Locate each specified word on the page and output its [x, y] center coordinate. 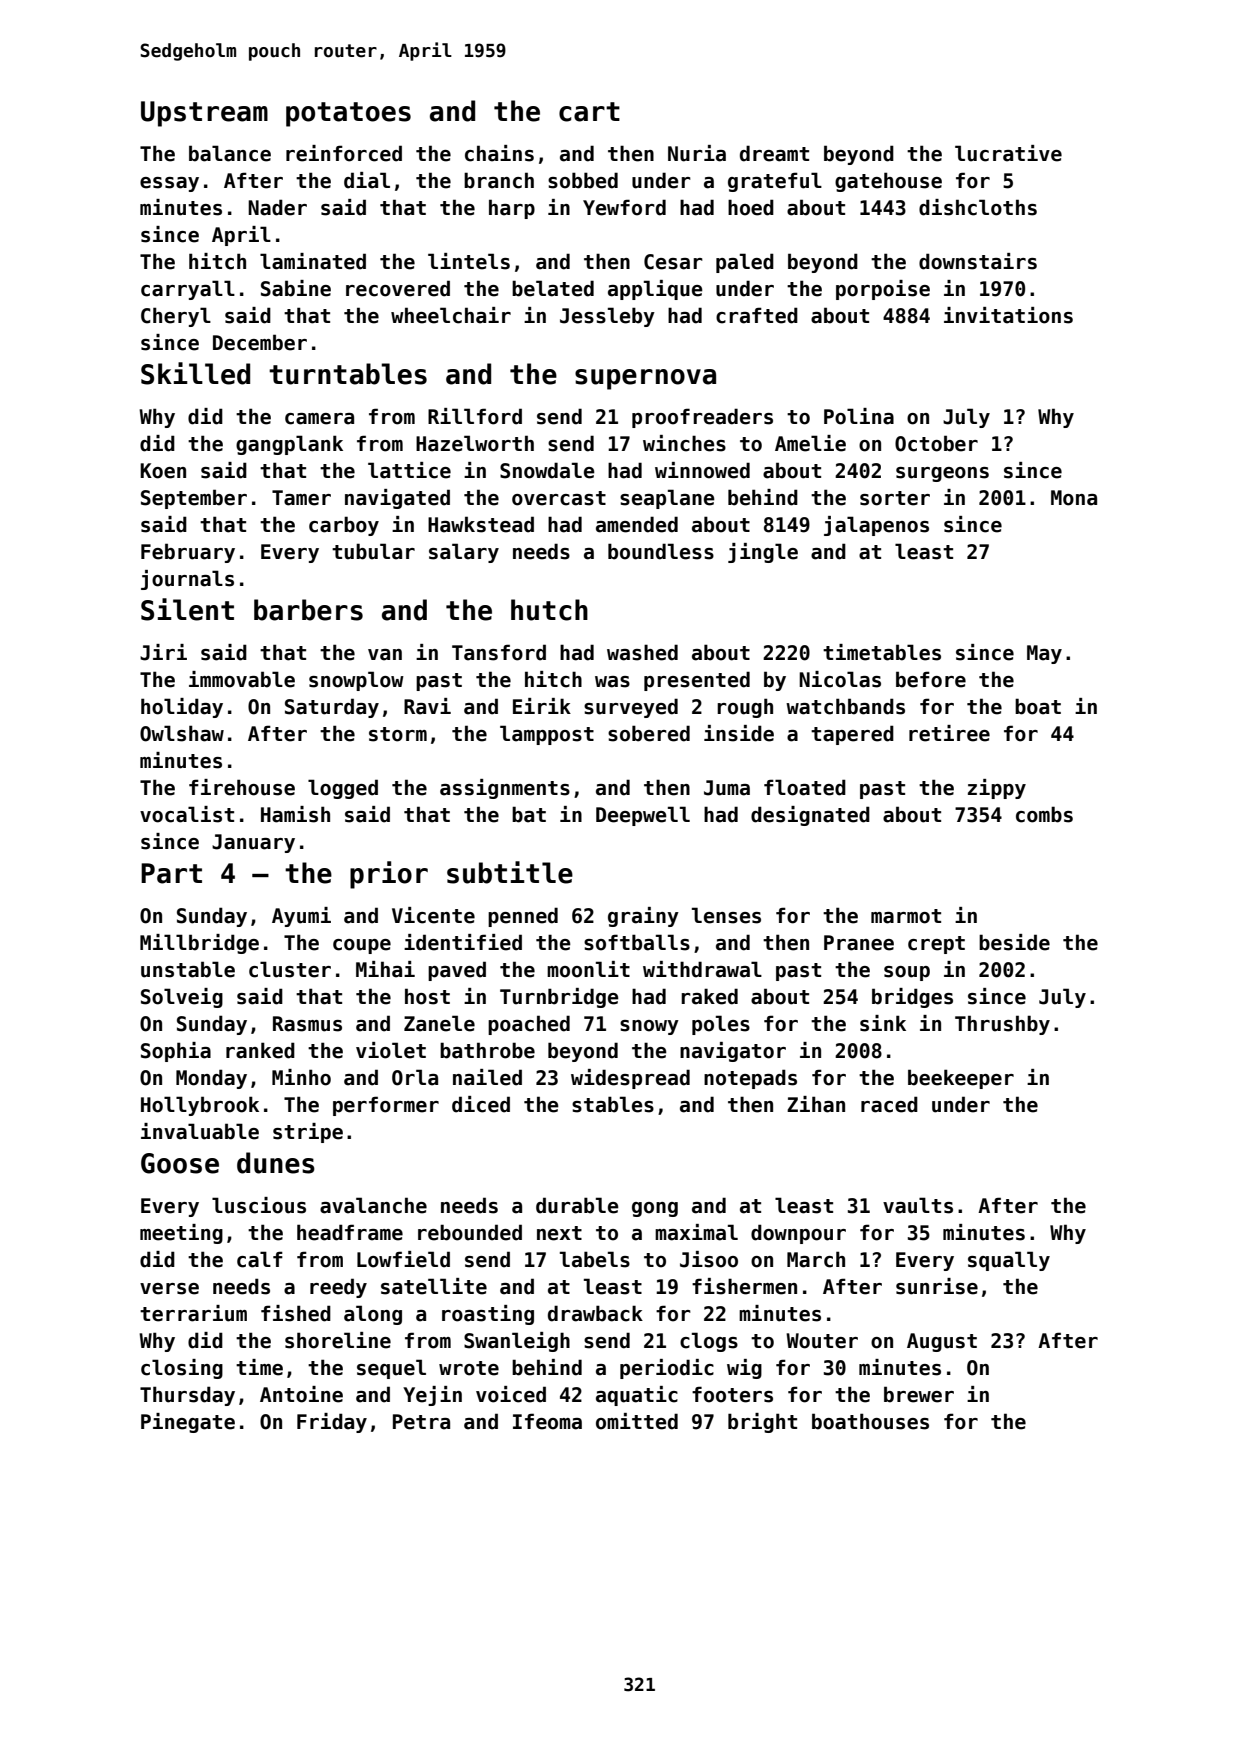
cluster [290, 969]
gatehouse [888, 182]
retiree [949, 733]
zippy [997, 789]
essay [169, 184]
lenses [726, 915]
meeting [181, 1234]
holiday [182, 708]
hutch [549, 610]
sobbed [583, 180]
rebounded [470, 1232]
